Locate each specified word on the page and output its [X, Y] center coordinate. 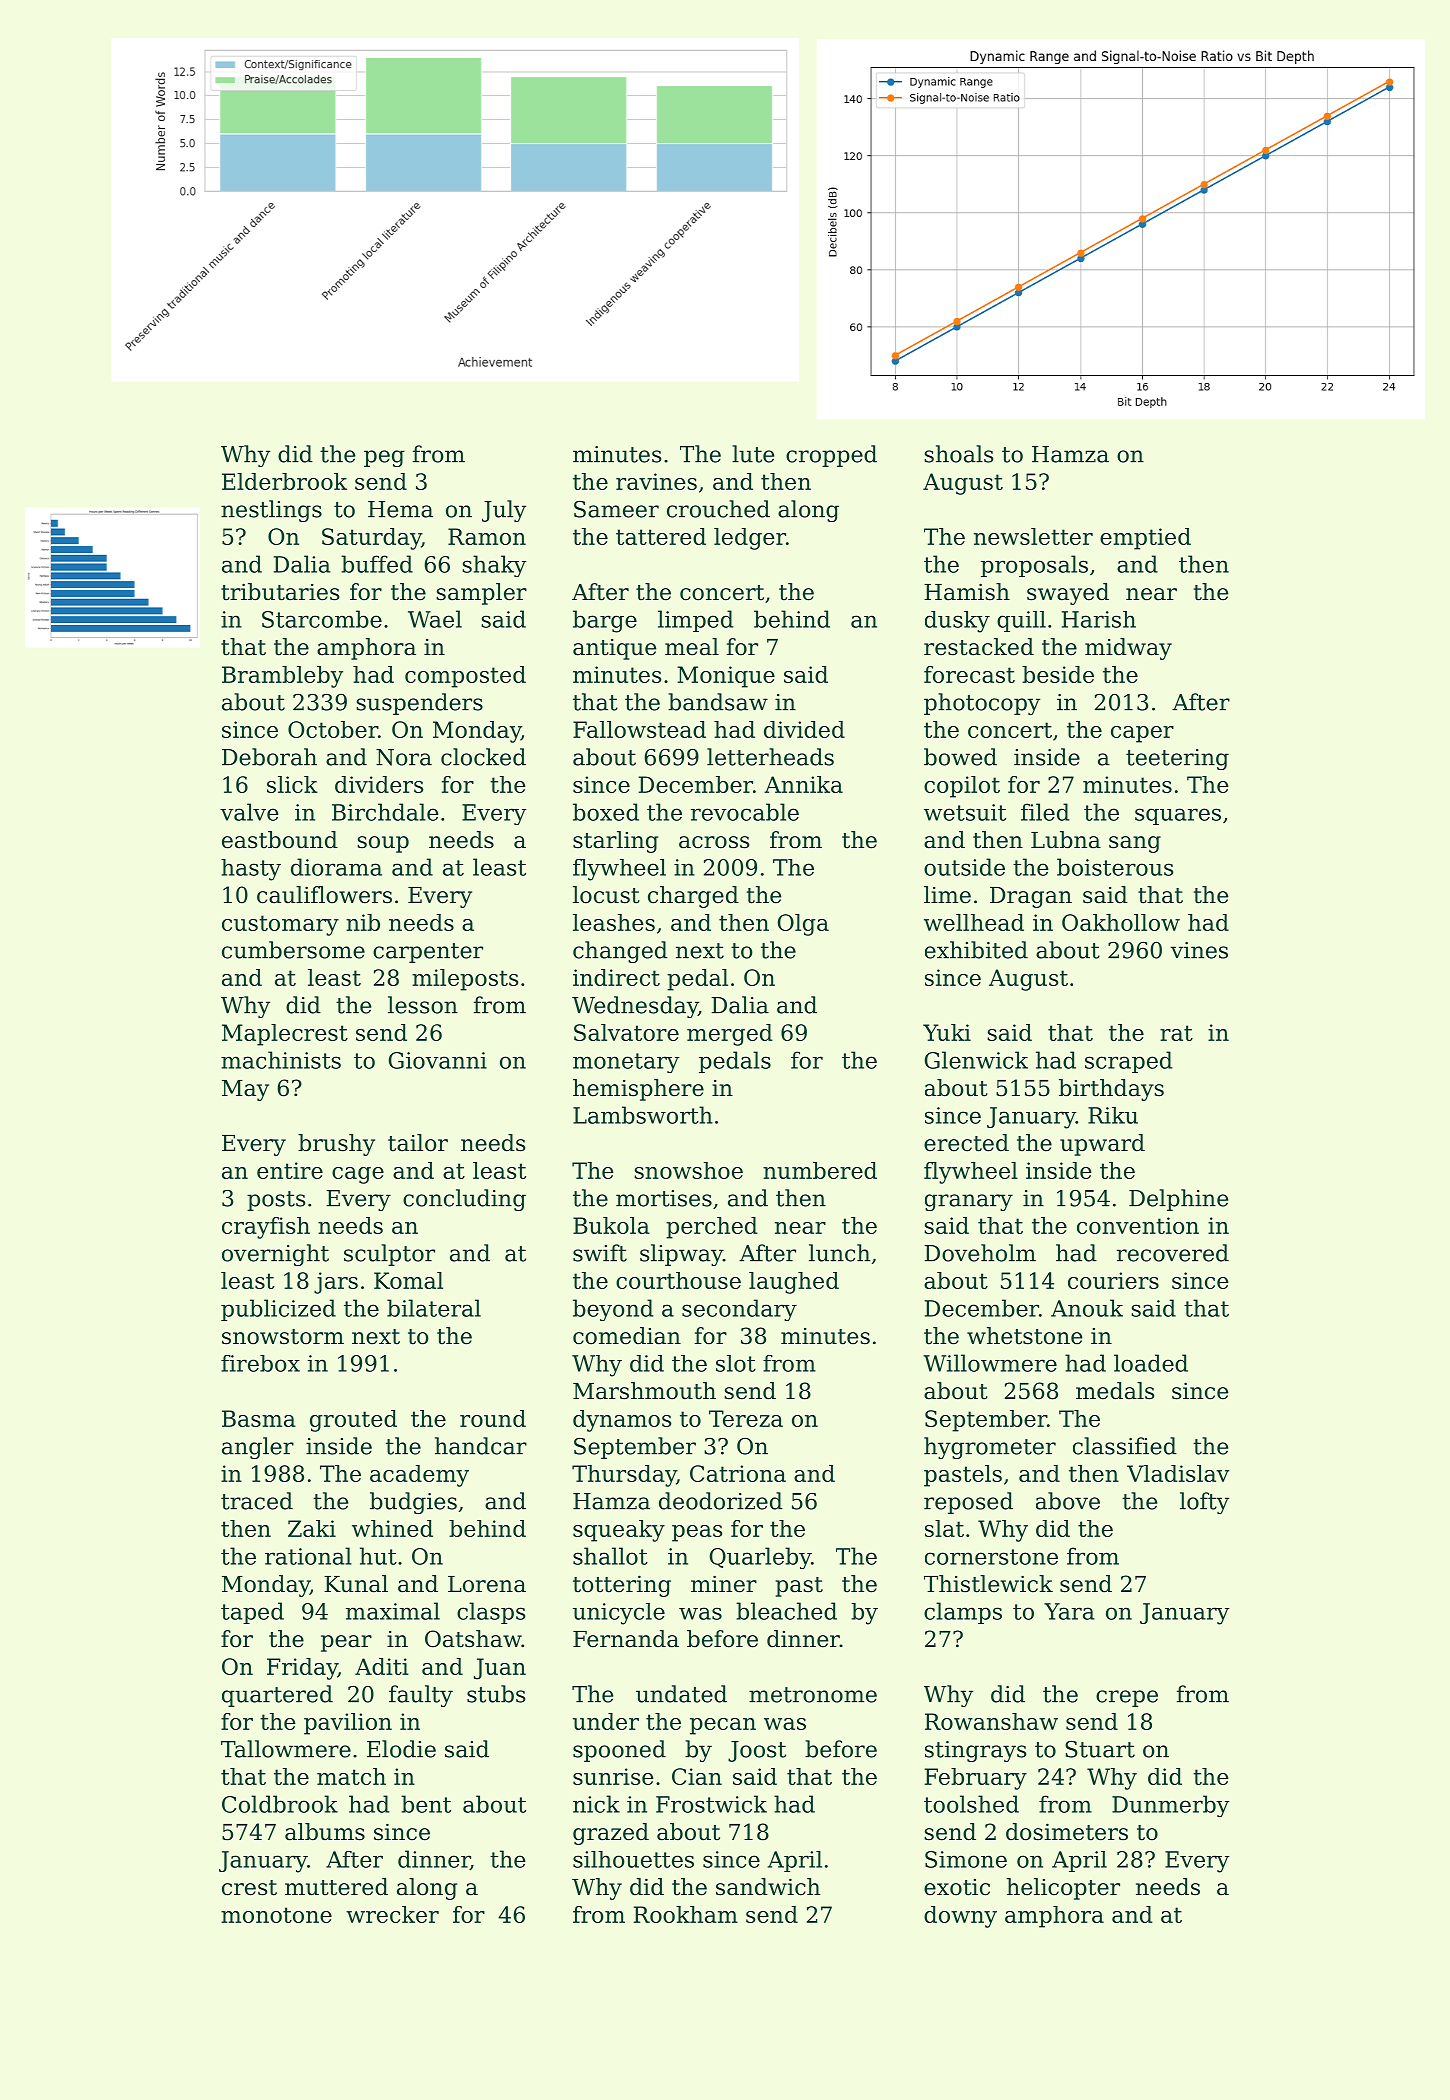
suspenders [419, 704]
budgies [413, 1503]
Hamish [967, 592]
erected [966, 1143]
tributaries [280, 592]
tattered [661, 536]
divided [804, 729]
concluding [464, 1200]
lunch [839, 1253]
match [351, 1776]
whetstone [1024, 1336]
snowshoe [688, 1170]
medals [1115, 1391]
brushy [336, 1145]
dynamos [622, 1421]
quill [1021, 621]
